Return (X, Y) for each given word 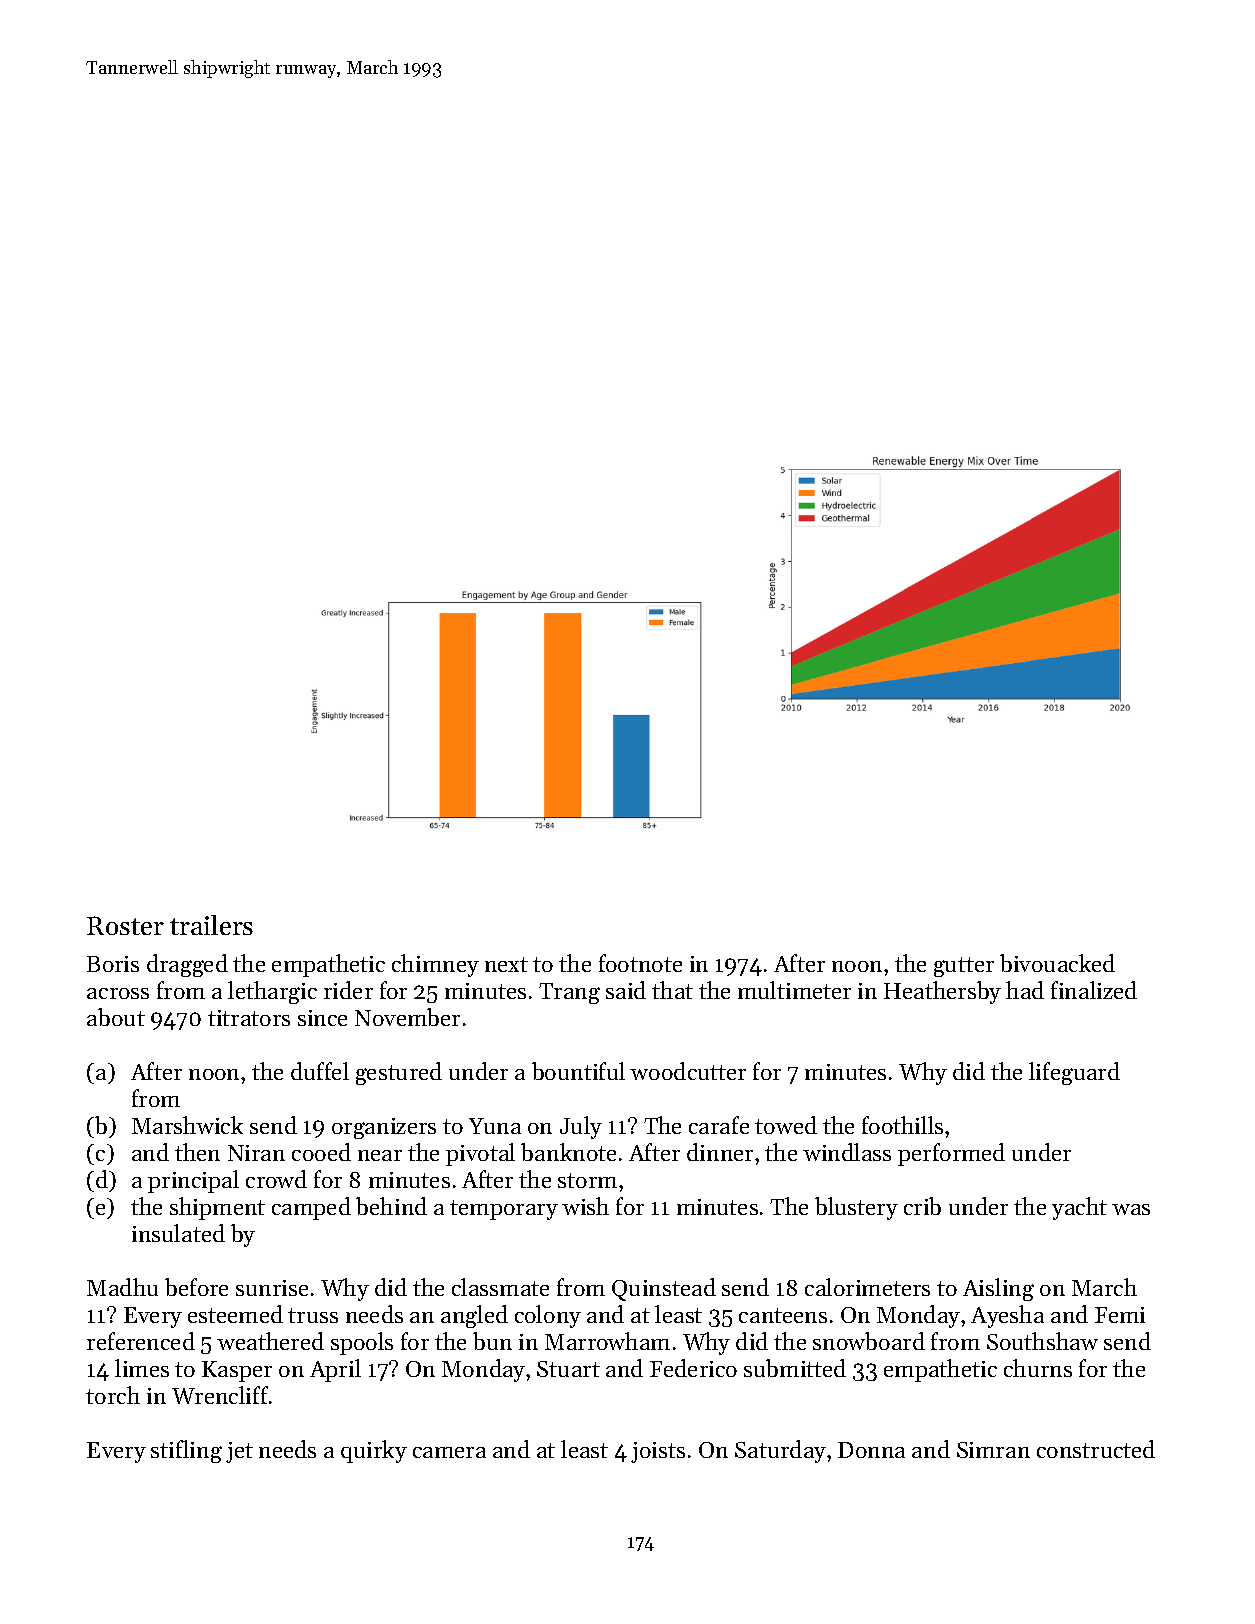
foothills (902, 1125)
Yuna (495, 1126)
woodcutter (688, 1071)
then (197, 1152)
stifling (186, 1451)
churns (1038, 1368)
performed (951, 1154)
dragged (187, 965)
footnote (640, 963)
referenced (141, 1341)
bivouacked (1057, 963)
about (116, 1017)
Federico (693, 1368)
